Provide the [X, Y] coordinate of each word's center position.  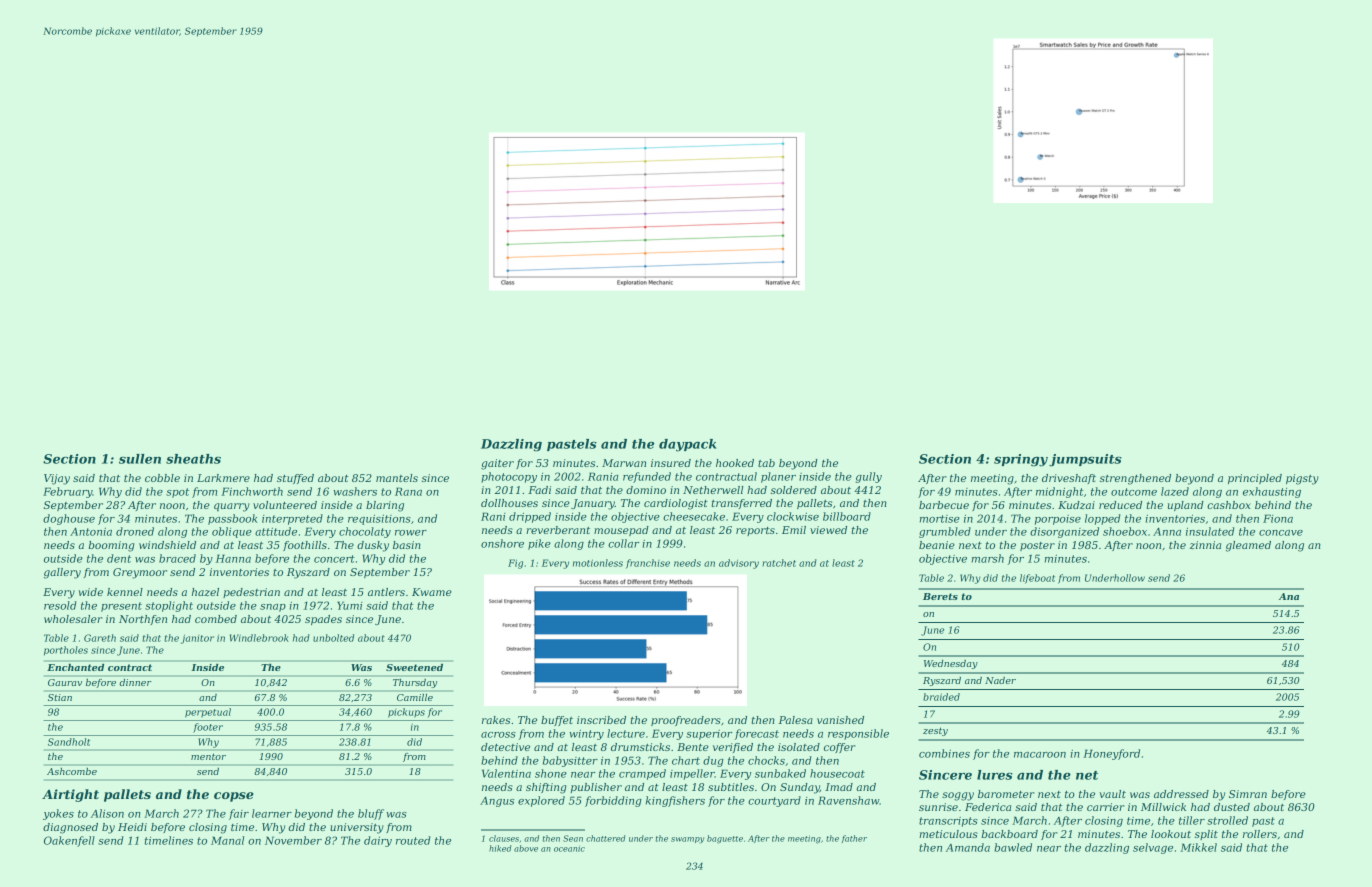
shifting [546, 788]
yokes [58, 814]
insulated [1210, 531]
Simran [1248, 794]
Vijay [57, 479]
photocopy [509, 477]
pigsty [1302, 479]
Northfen [143, 620]
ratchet [779, 563]
